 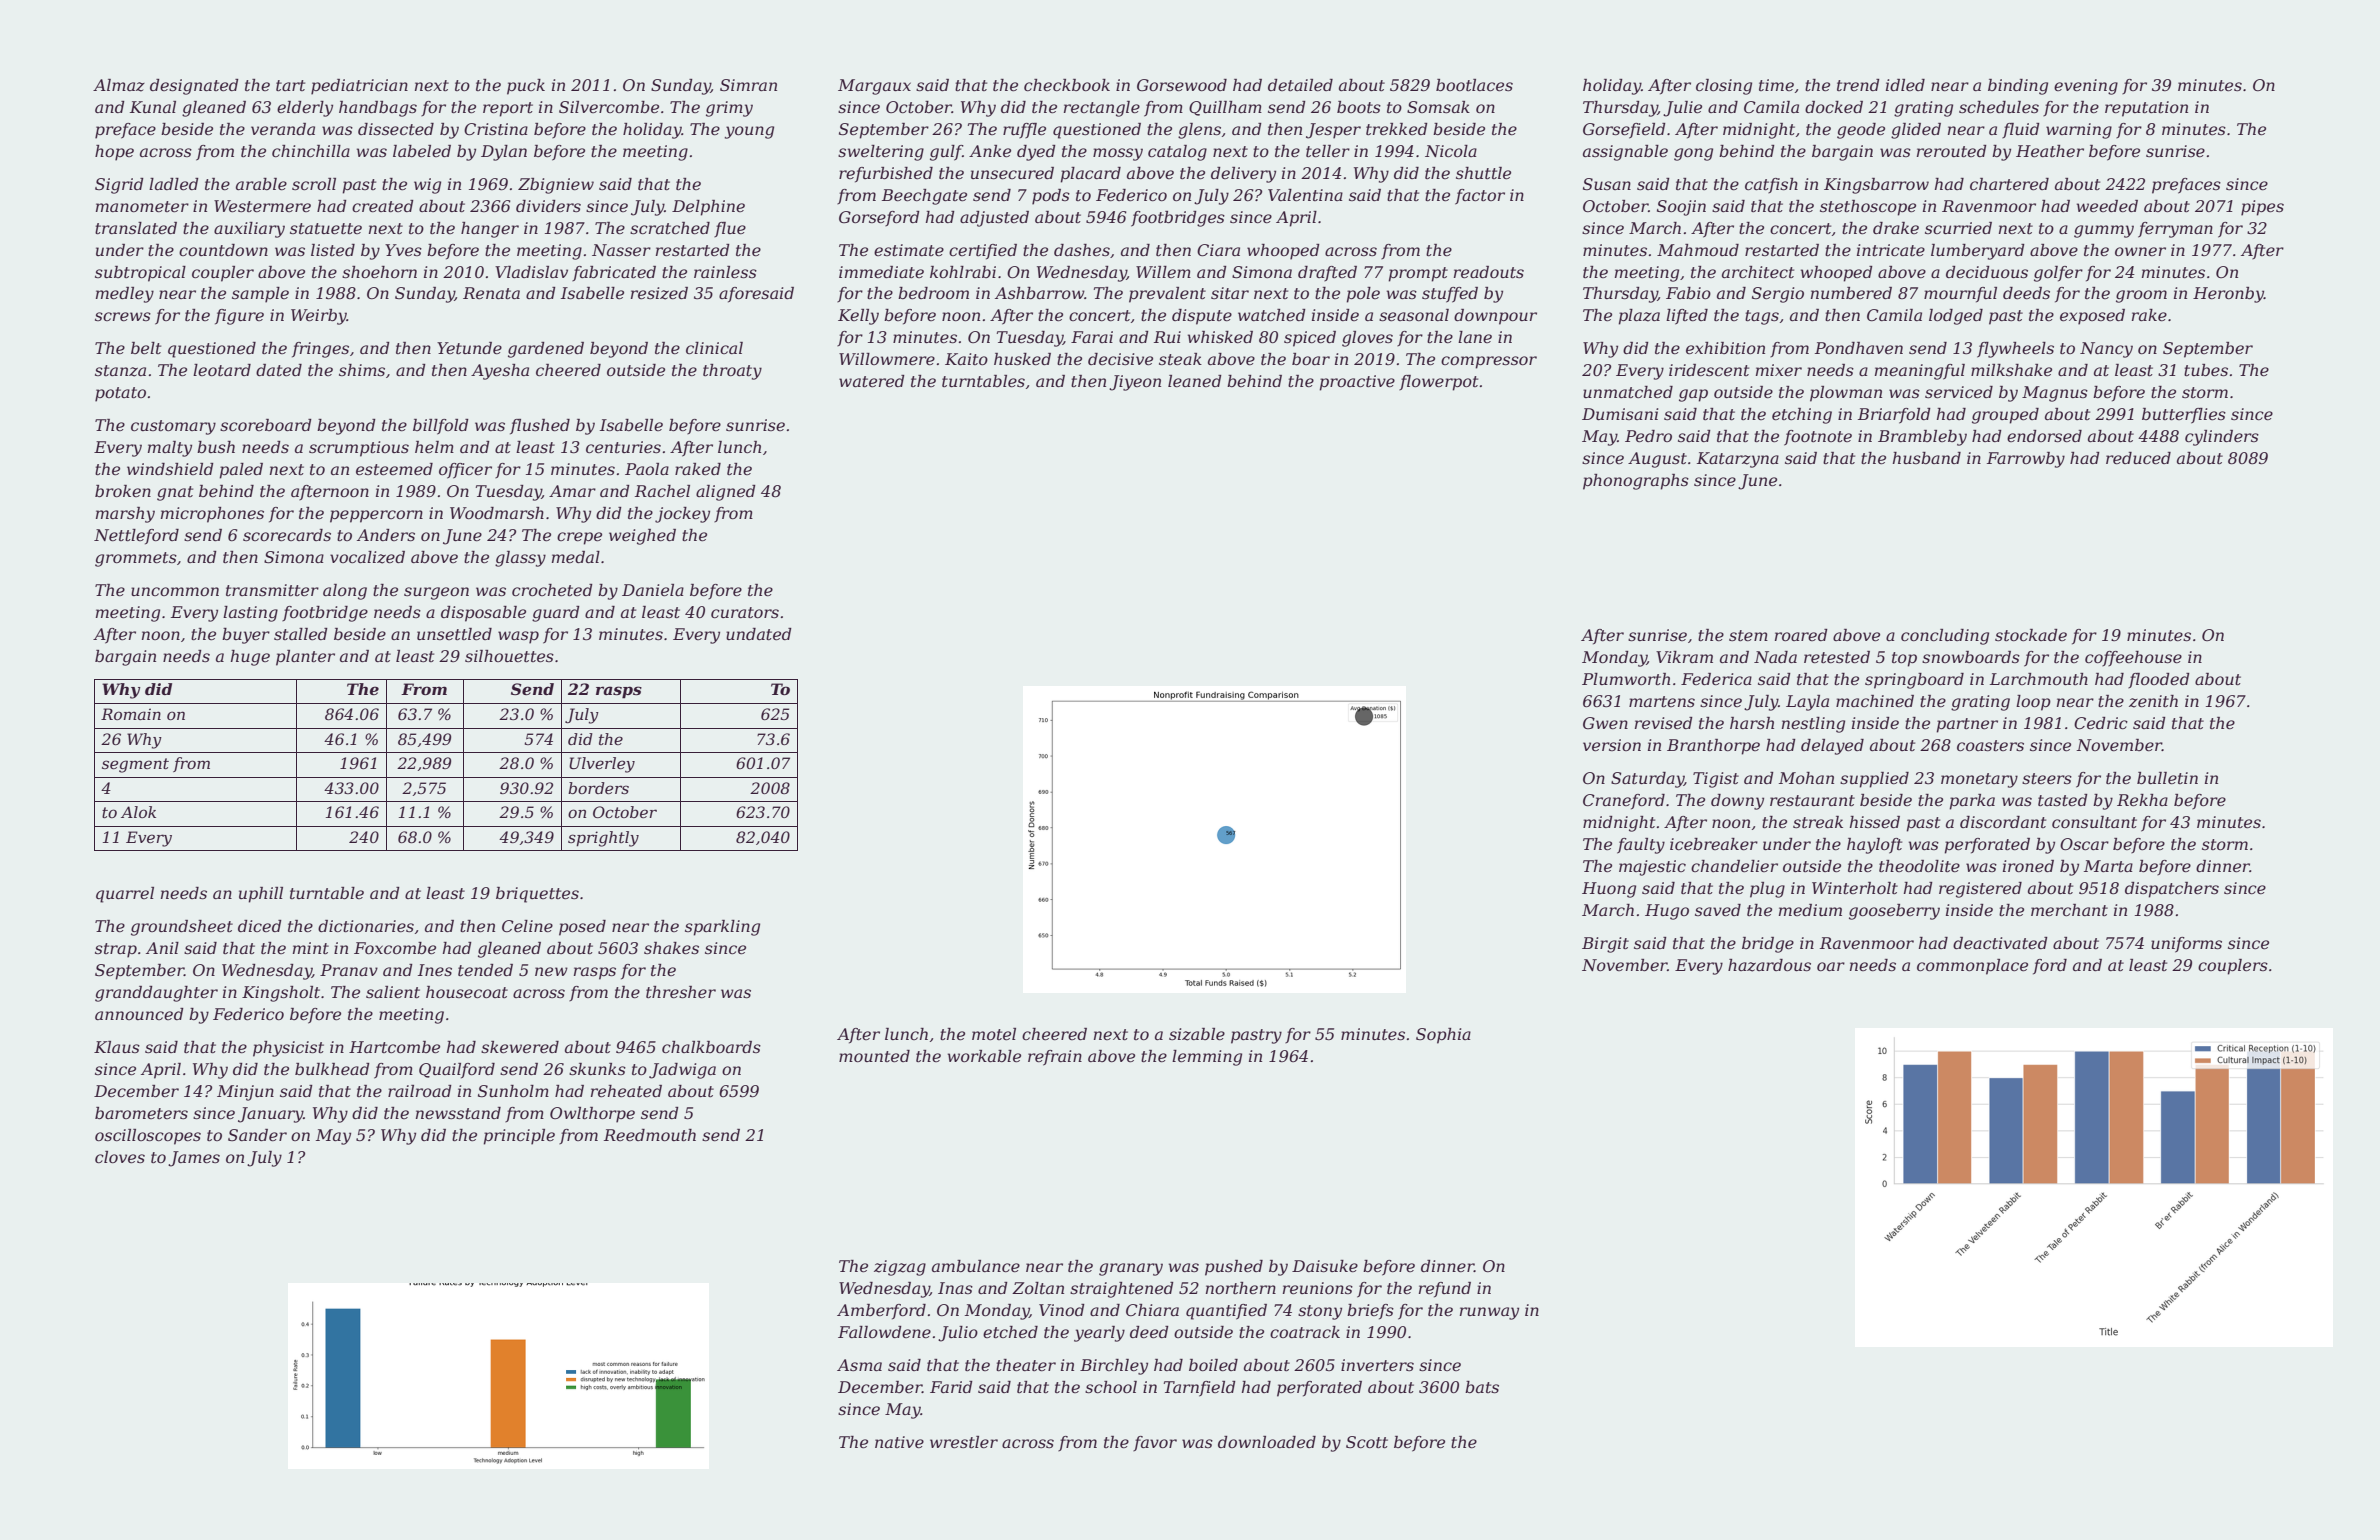 I want to click on Asma, so click(x=859, y=1365).
